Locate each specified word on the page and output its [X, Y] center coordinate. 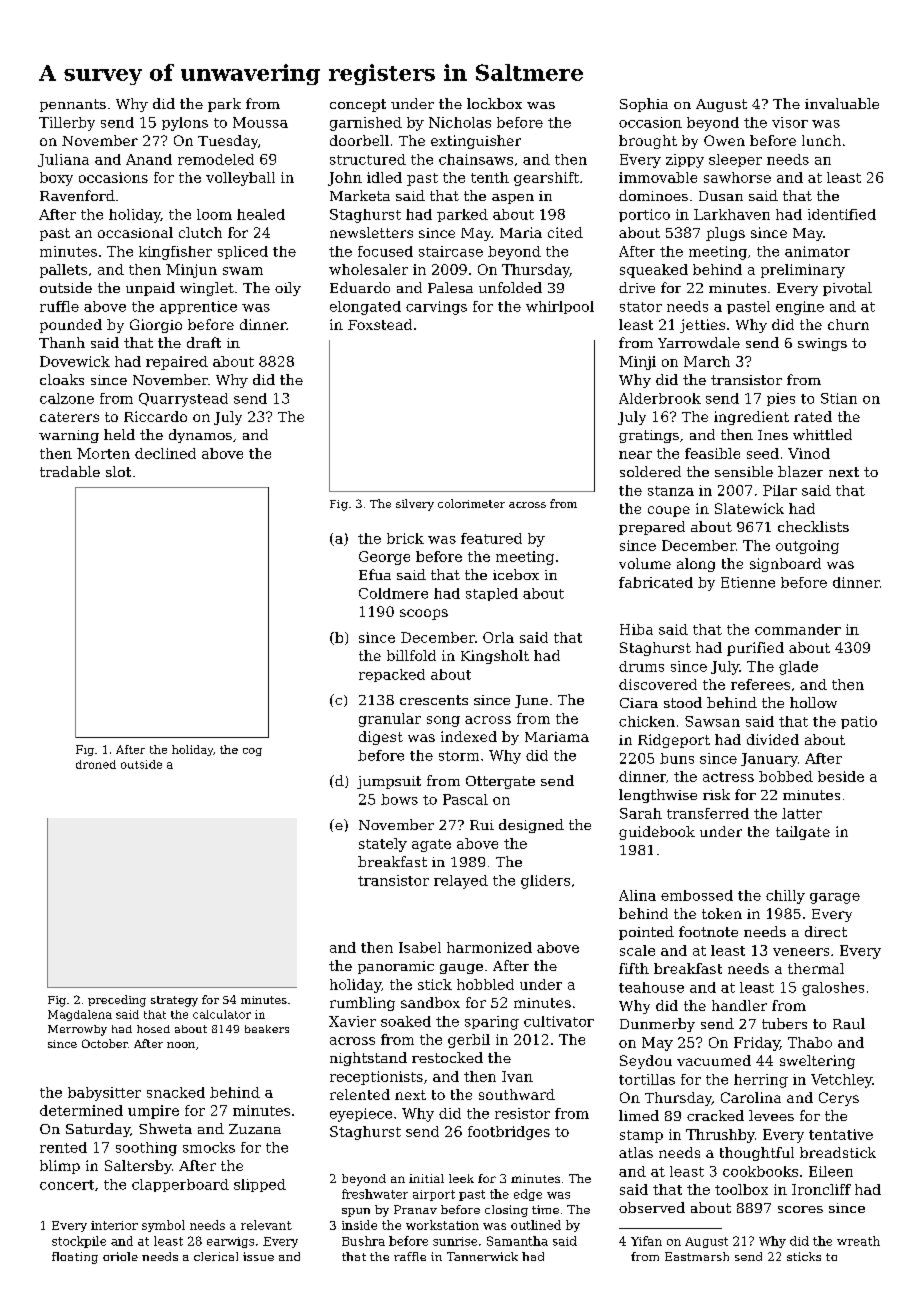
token [722, 913]
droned [96, 764]
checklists [813, 526]
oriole [120, 1256]
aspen [513, 199]
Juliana [63, 160]
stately [383, 845]
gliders [545, 882]
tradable [70, 471]
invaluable [842, 103]
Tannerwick [482, 1256]
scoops [424, 614]
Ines [773, 435]
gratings [649, 436]
